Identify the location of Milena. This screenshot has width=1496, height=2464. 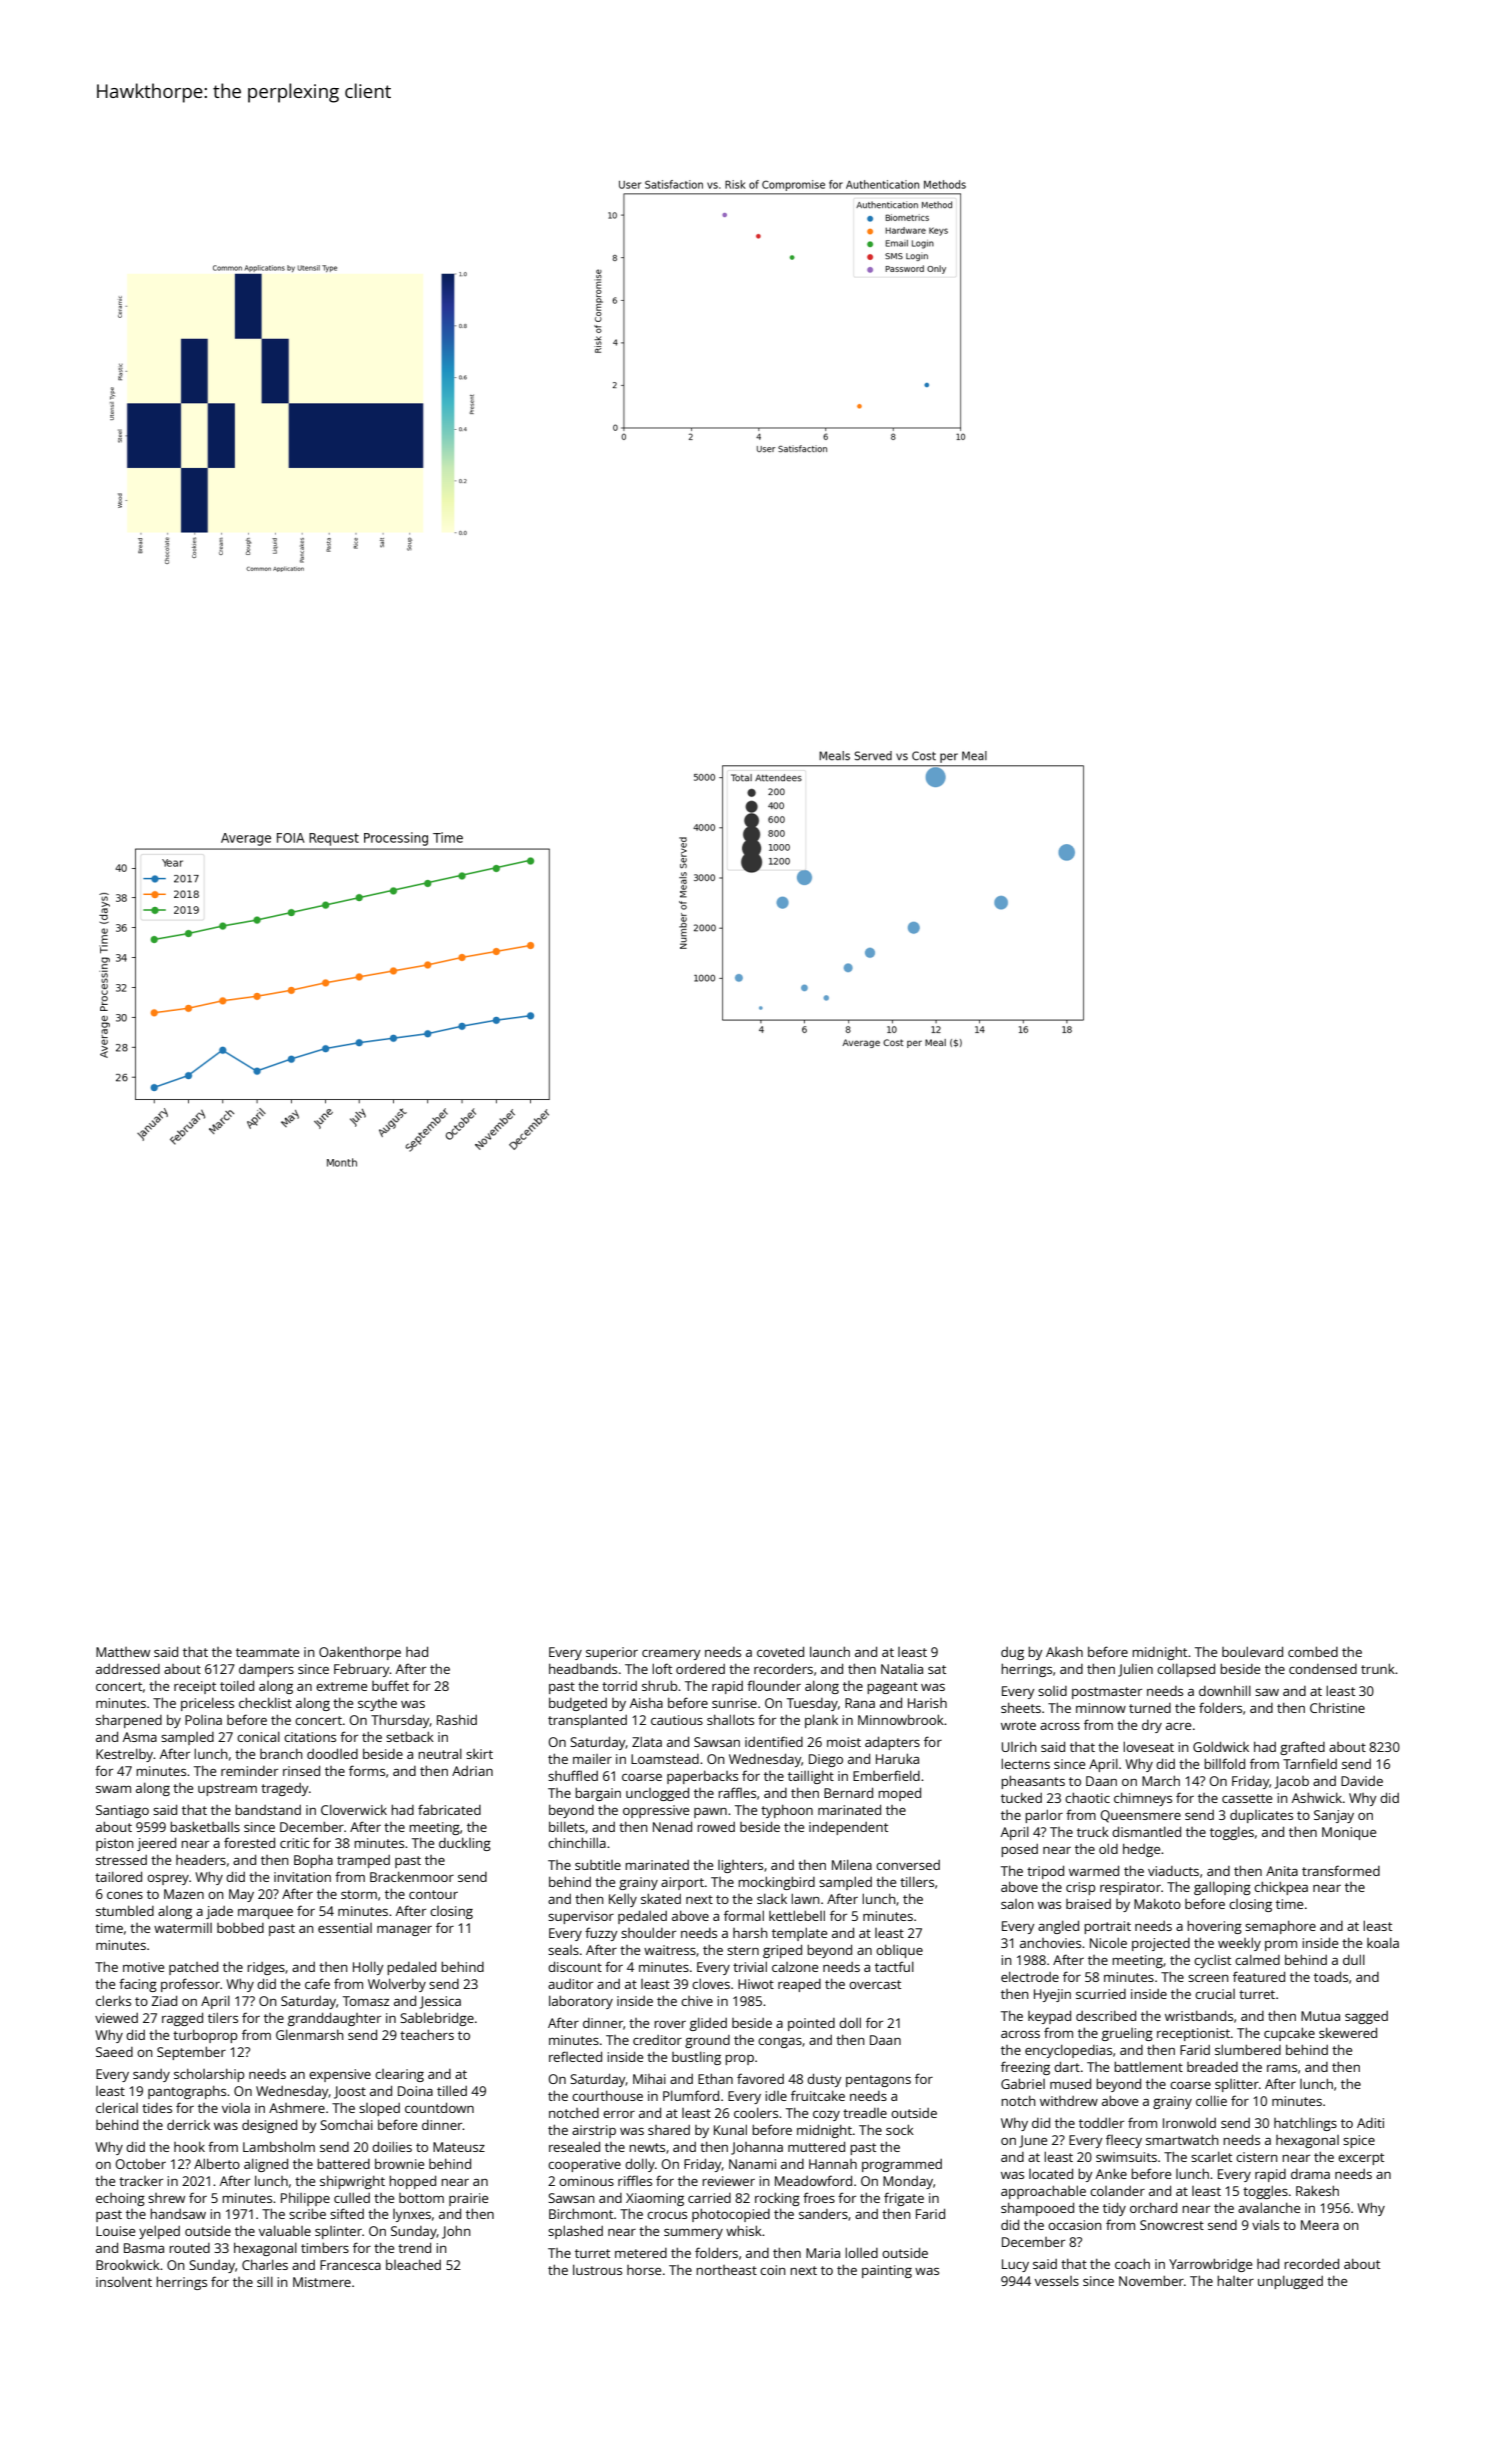
(852, 1865).
